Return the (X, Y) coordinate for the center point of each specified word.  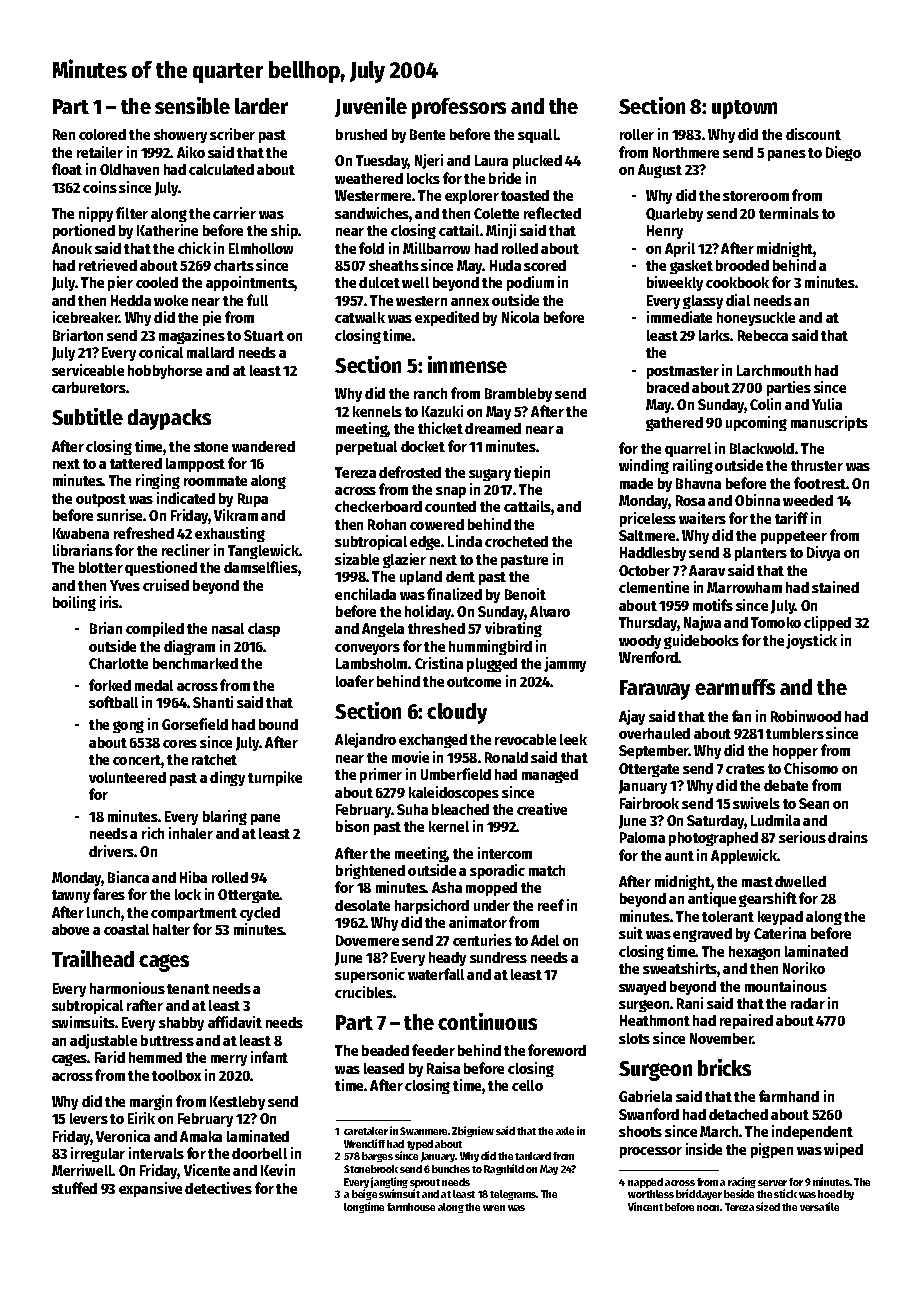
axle (565, 1131)
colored (102, 134)
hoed (830, 1194)
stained (835, 587)
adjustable (103, 1041)
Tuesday (382, 162)
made (636, 483)
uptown (744, 109)
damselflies (261, 567)
